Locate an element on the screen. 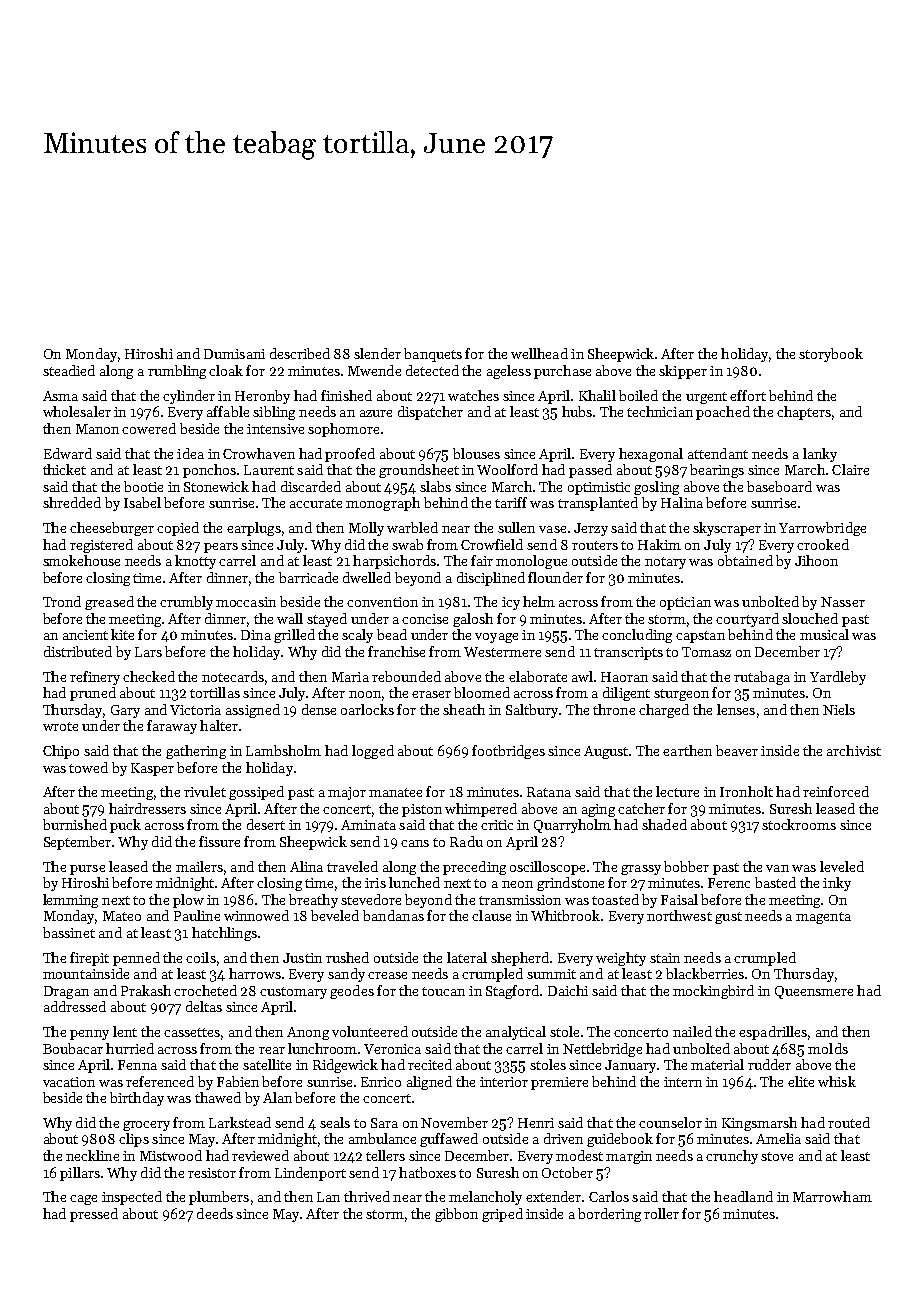 This screenshot has height=1308, width=924. Manon is located at coordinates (97, 429).
